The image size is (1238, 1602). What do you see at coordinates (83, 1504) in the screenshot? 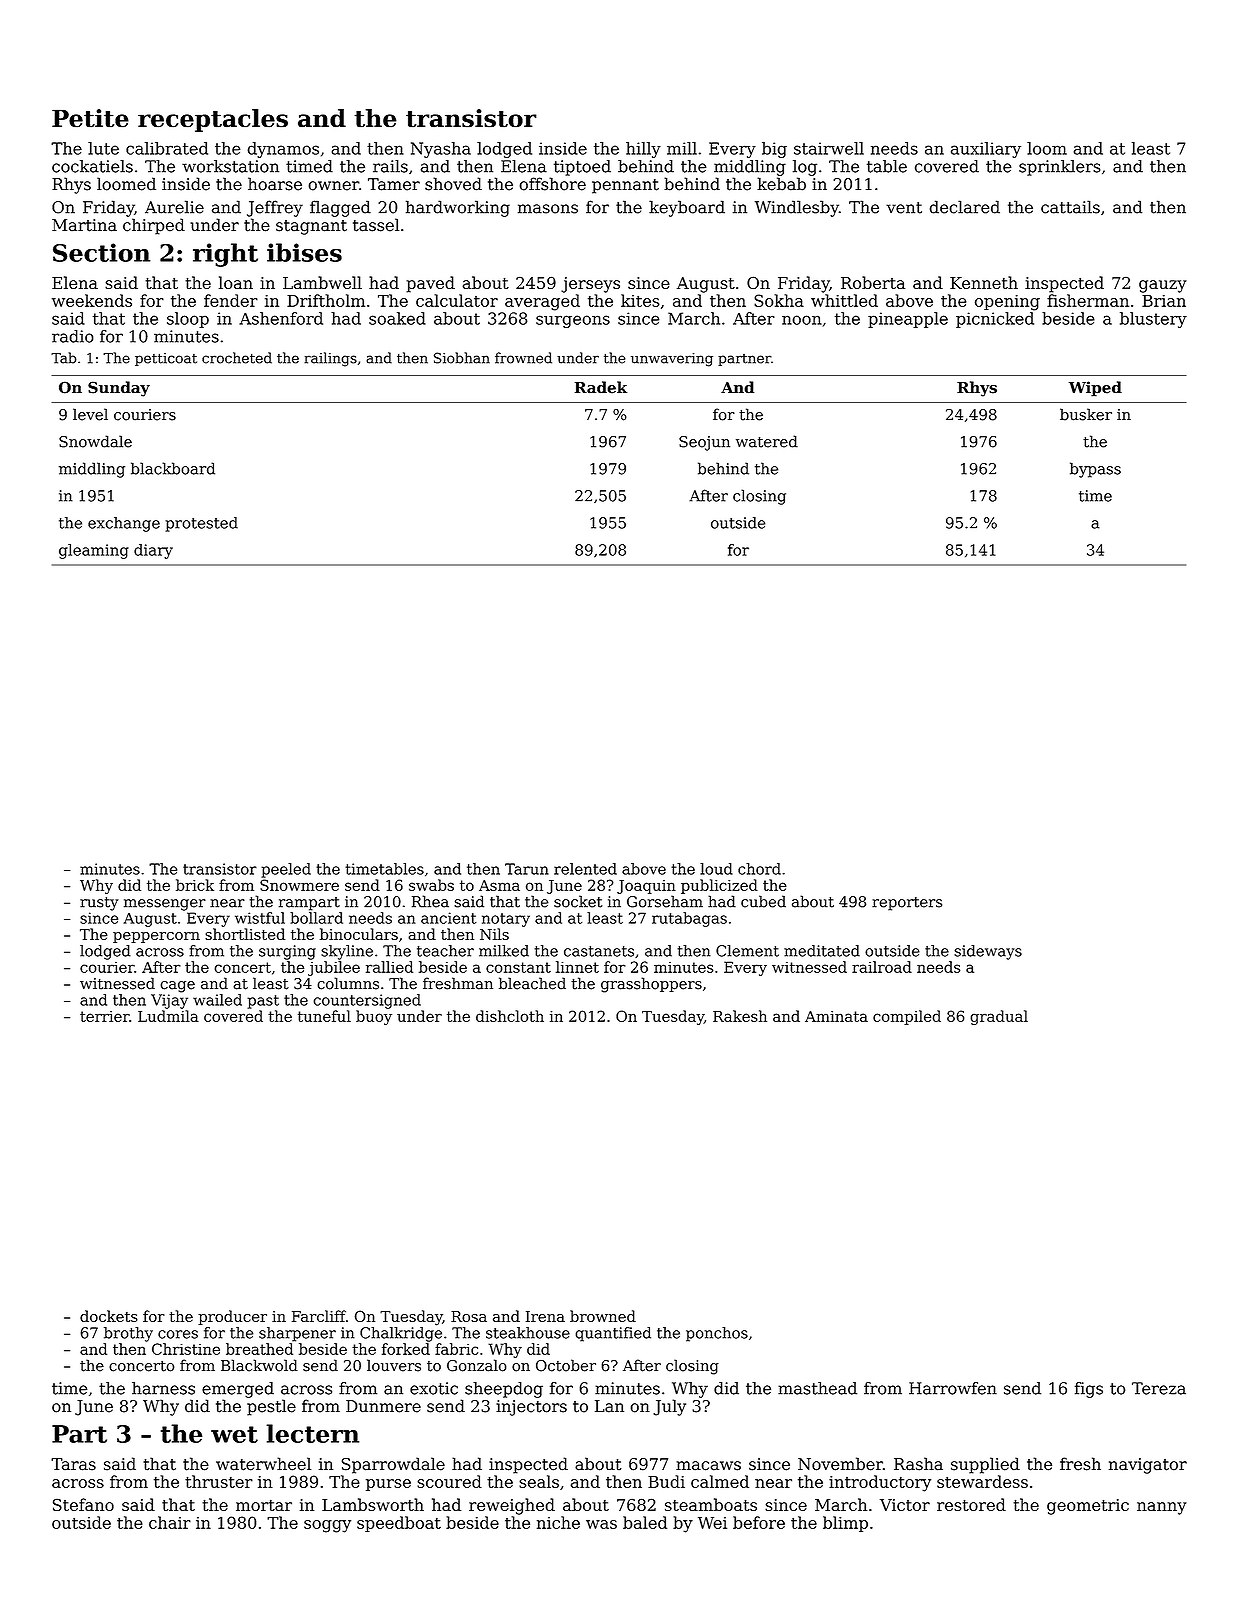
I see `Stefano` at bounding box center [83, 1504].
